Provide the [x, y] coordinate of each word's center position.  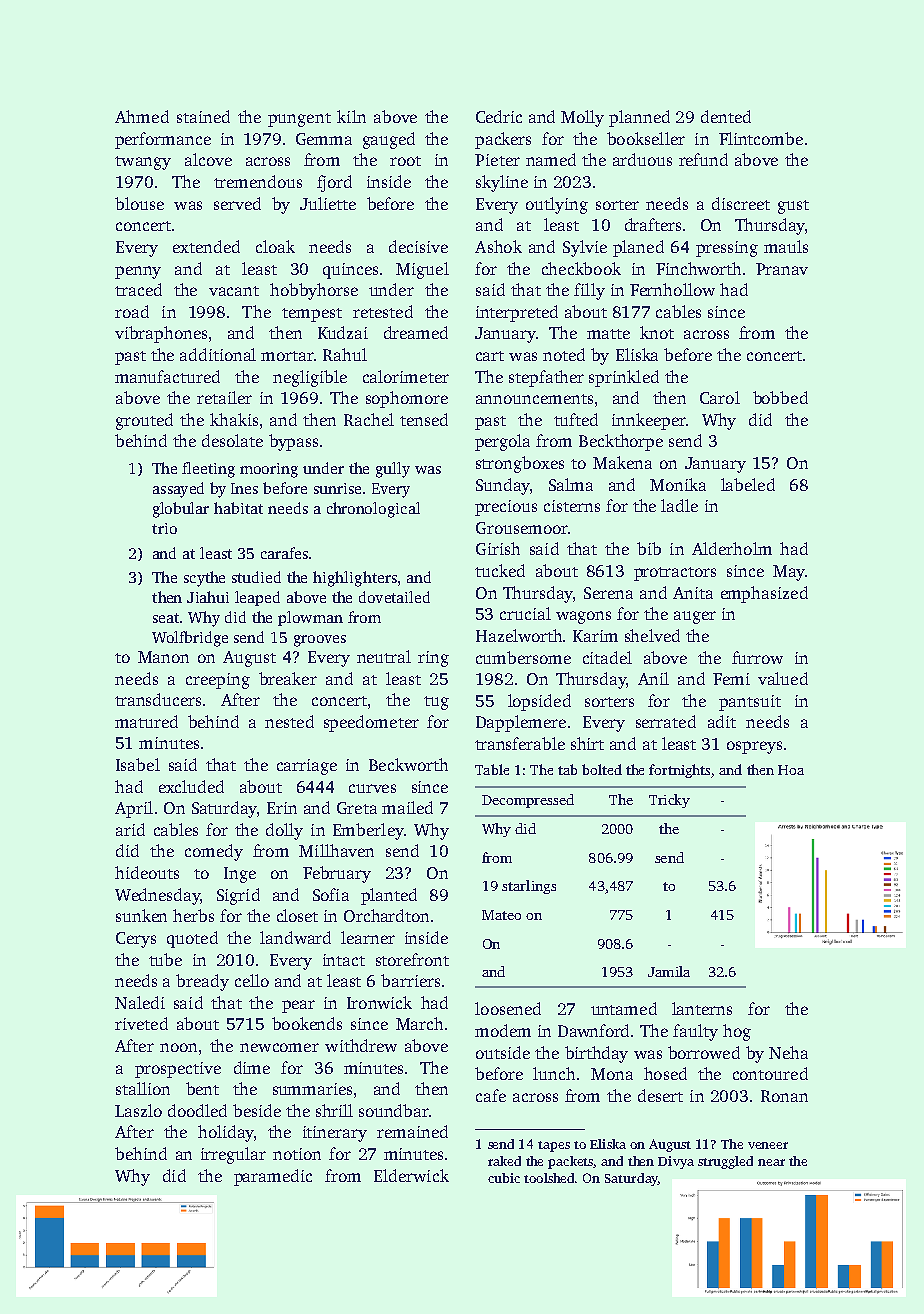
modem [503, 1030]
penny [138, 272]
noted [564, 354]
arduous [642, 159]
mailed [407, 807]
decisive [418, 246]
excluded [191, 786]
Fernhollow [672, 289]
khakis [234, 419]
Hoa [791, 770]
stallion [143, 1088]
